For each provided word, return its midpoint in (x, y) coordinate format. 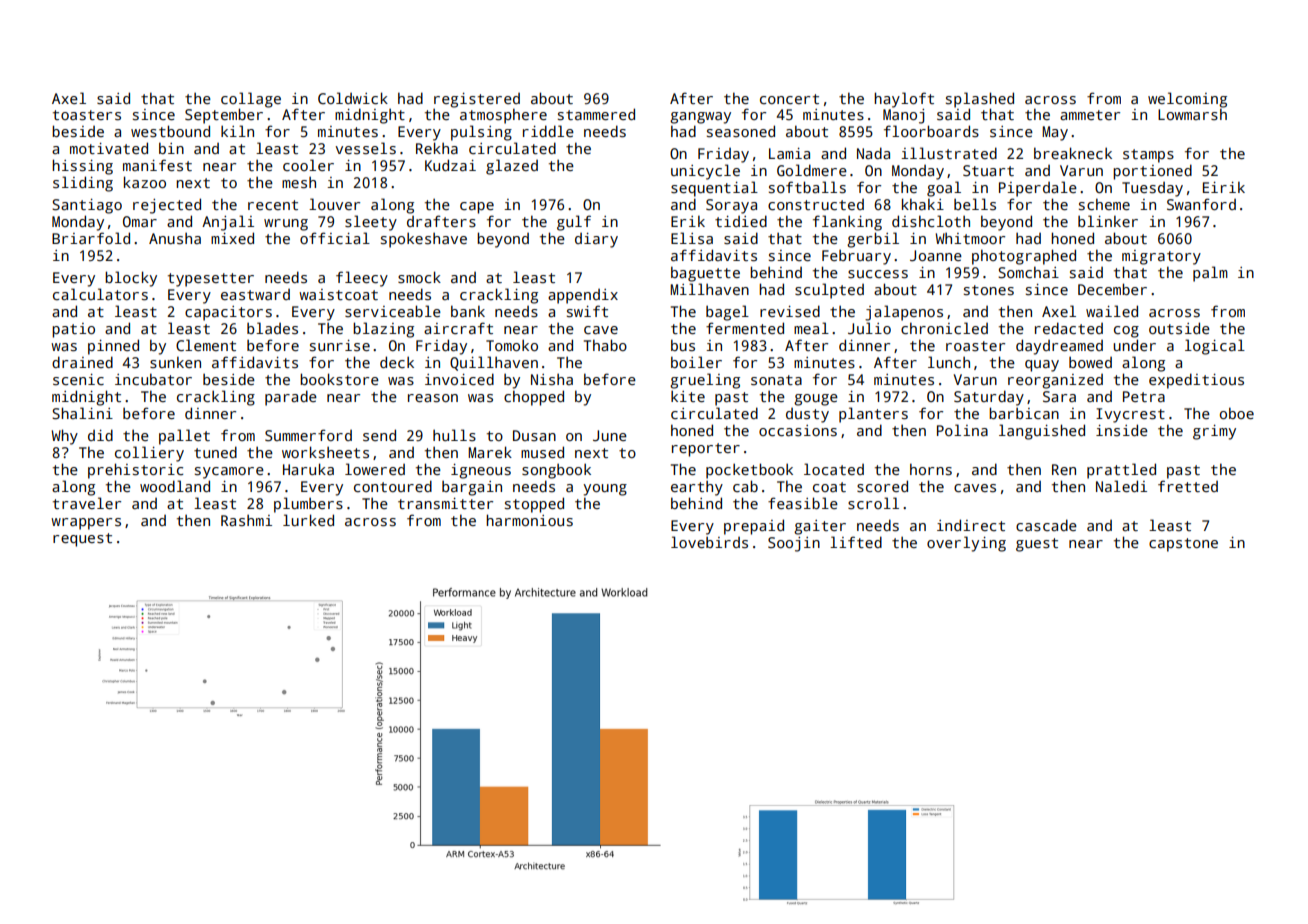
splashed (980, 100)
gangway (700, 118)
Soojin (794, 544)
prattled (1121, 471)
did (100, 435)
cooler (308, 165)
